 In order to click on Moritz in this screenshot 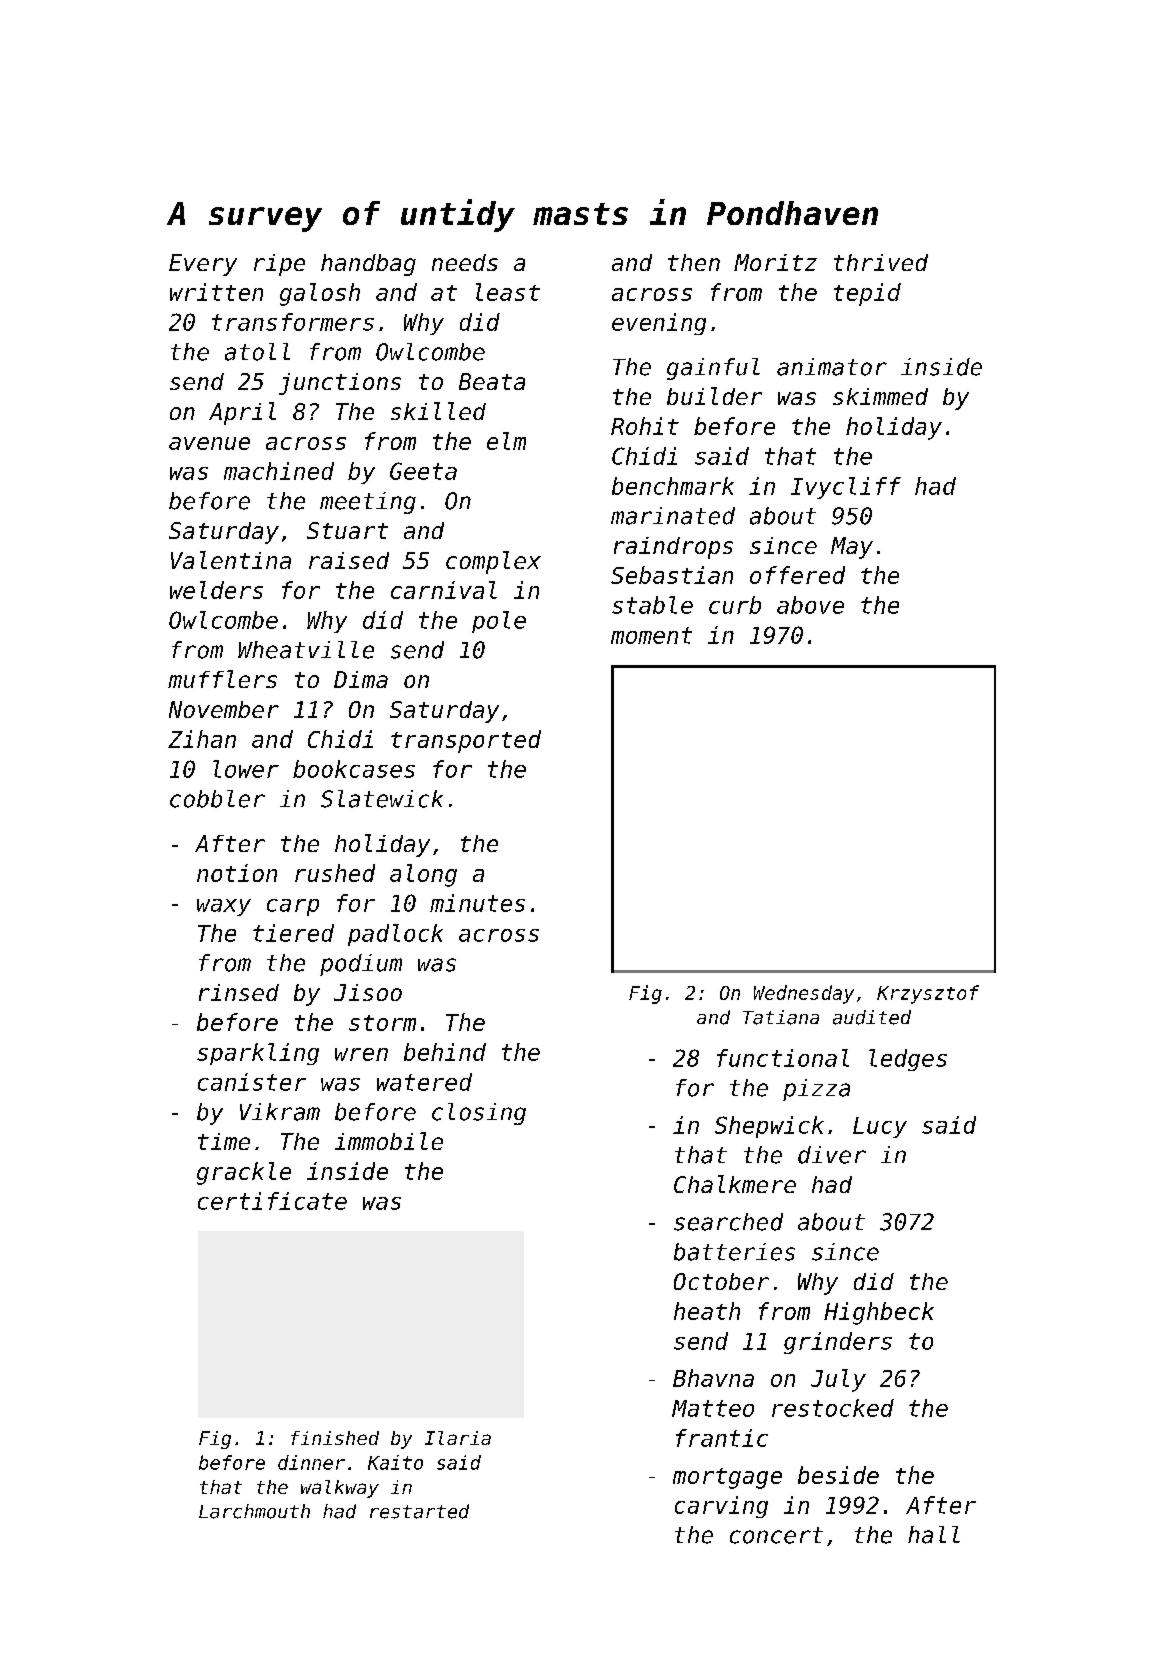, I will do `click(775, 262)`.
